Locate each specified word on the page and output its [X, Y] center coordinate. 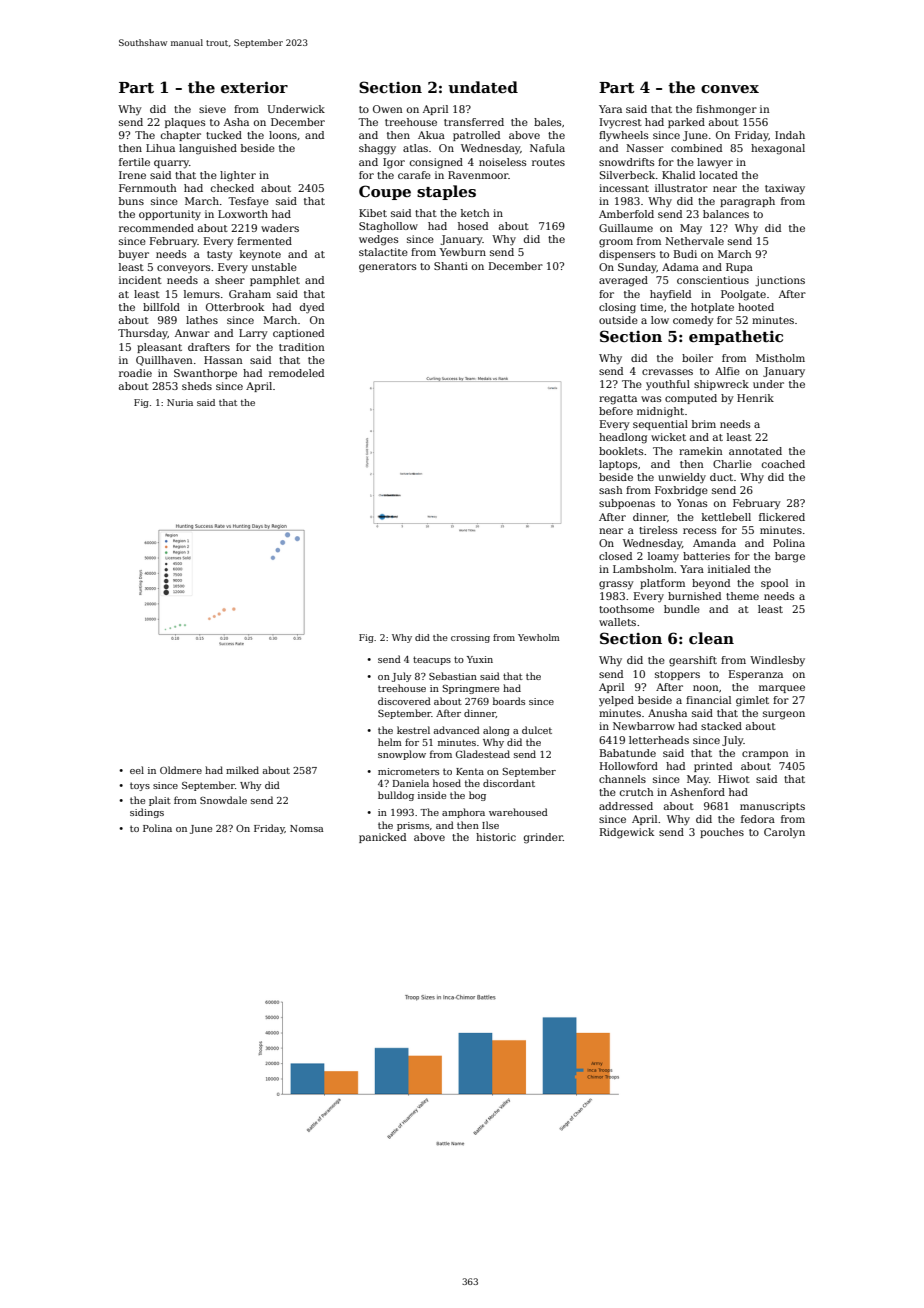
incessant [624, 188]
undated [483, 87]
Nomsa [307, 828]
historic [496, 837]
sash [611, 490]
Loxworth [243, 214]
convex [730, 89]
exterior [254, 87]
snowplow [402, 755]
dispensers [627, 255]
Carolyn [784, 833]
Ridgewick [627, 833]
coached [783, 464]
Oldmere [181, 770]
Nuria [180, 402]
